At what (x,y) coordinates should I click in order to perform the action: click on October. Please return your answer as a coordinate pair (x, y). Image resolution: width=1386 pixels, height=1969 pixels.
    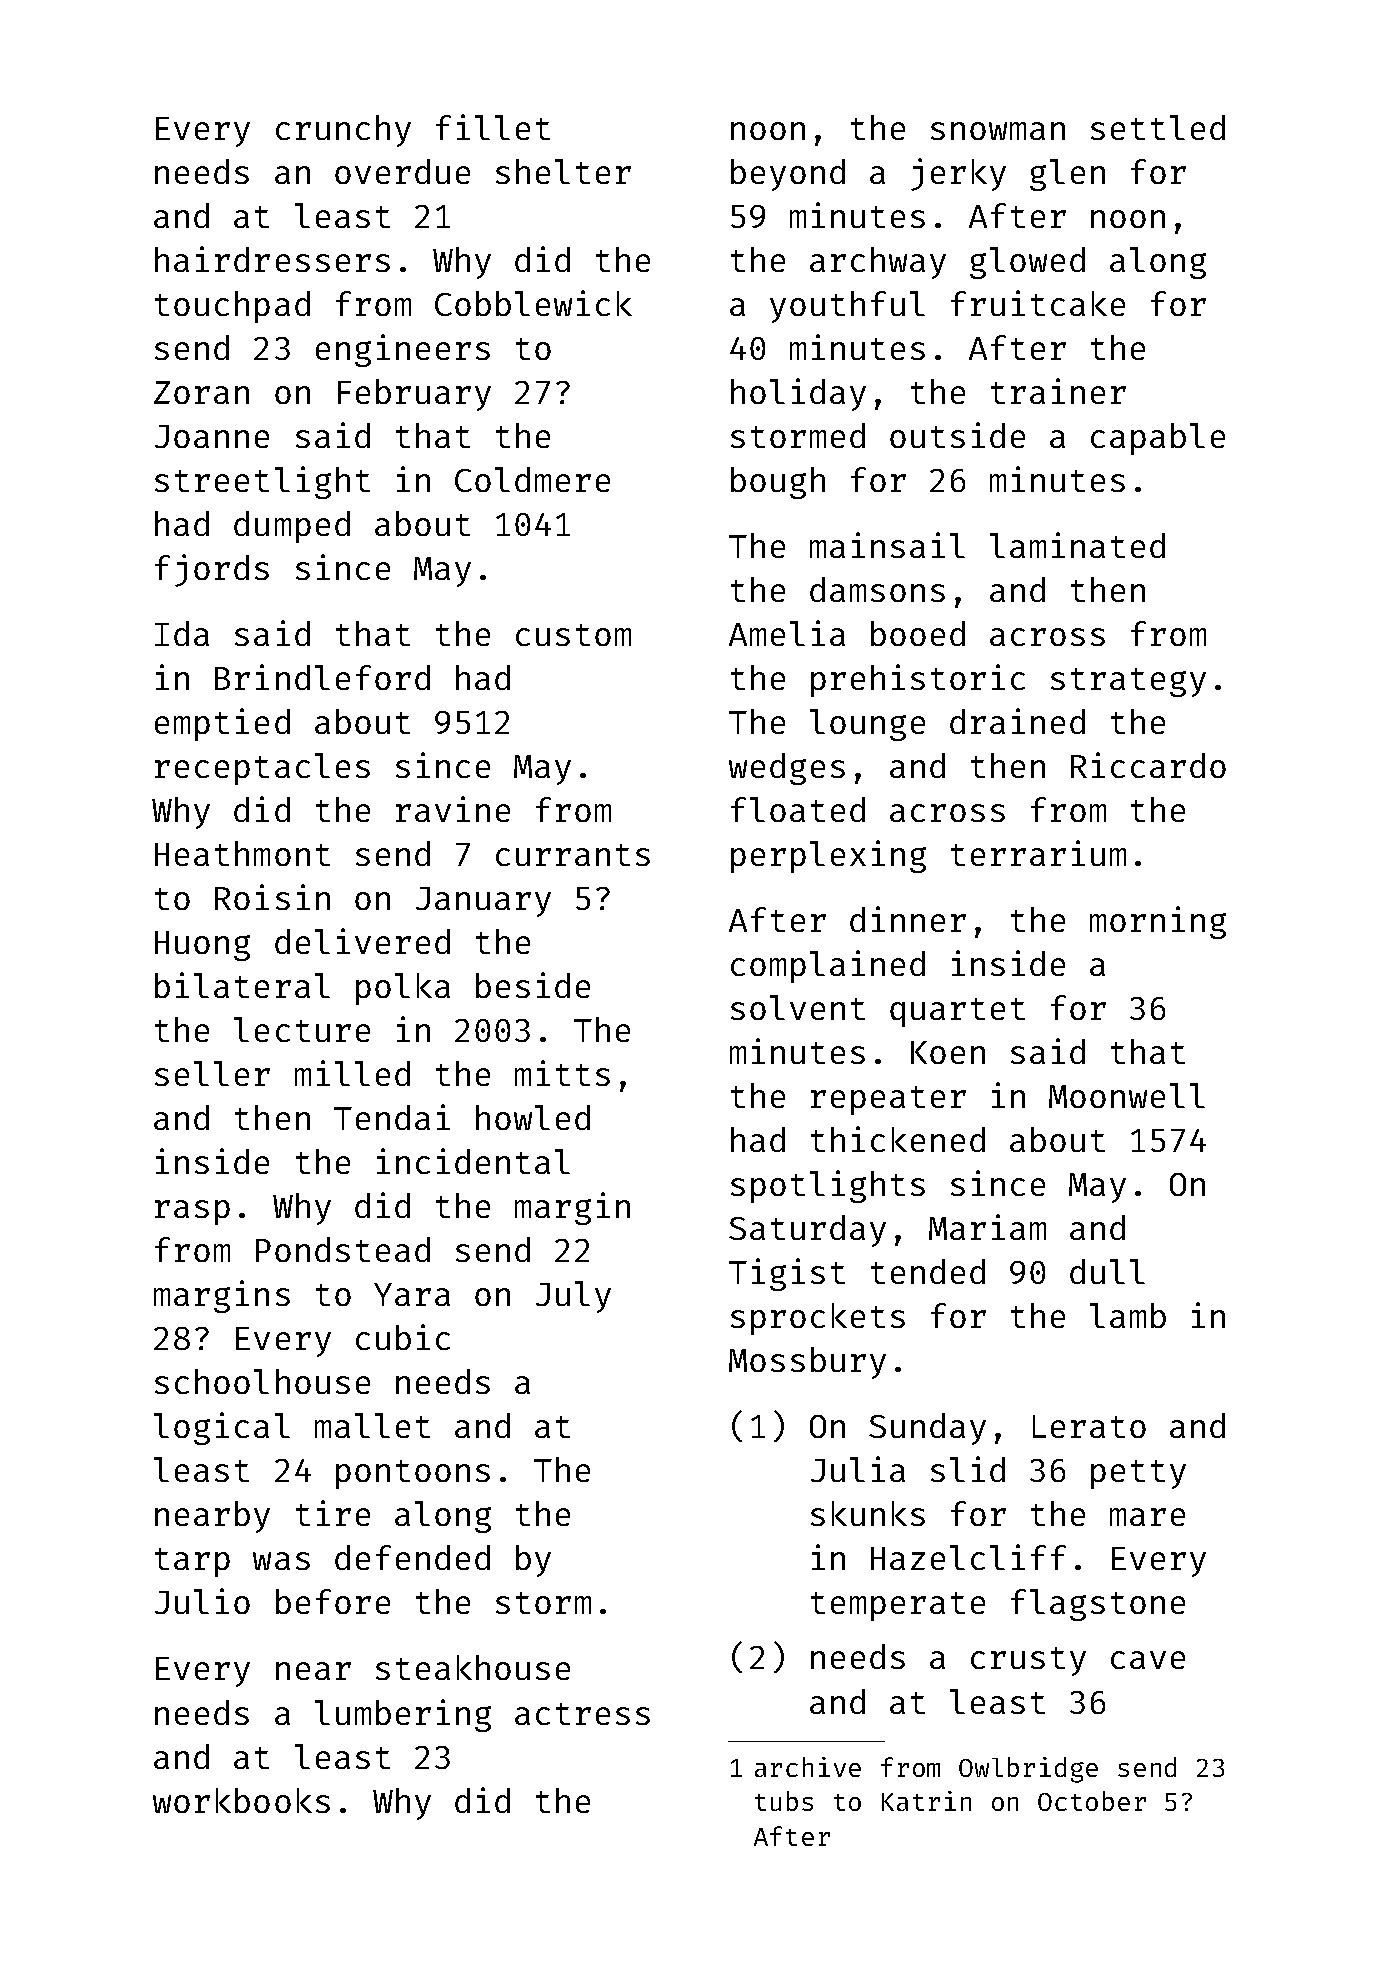
    Looking at the image, I should click on (1092, 1801).
